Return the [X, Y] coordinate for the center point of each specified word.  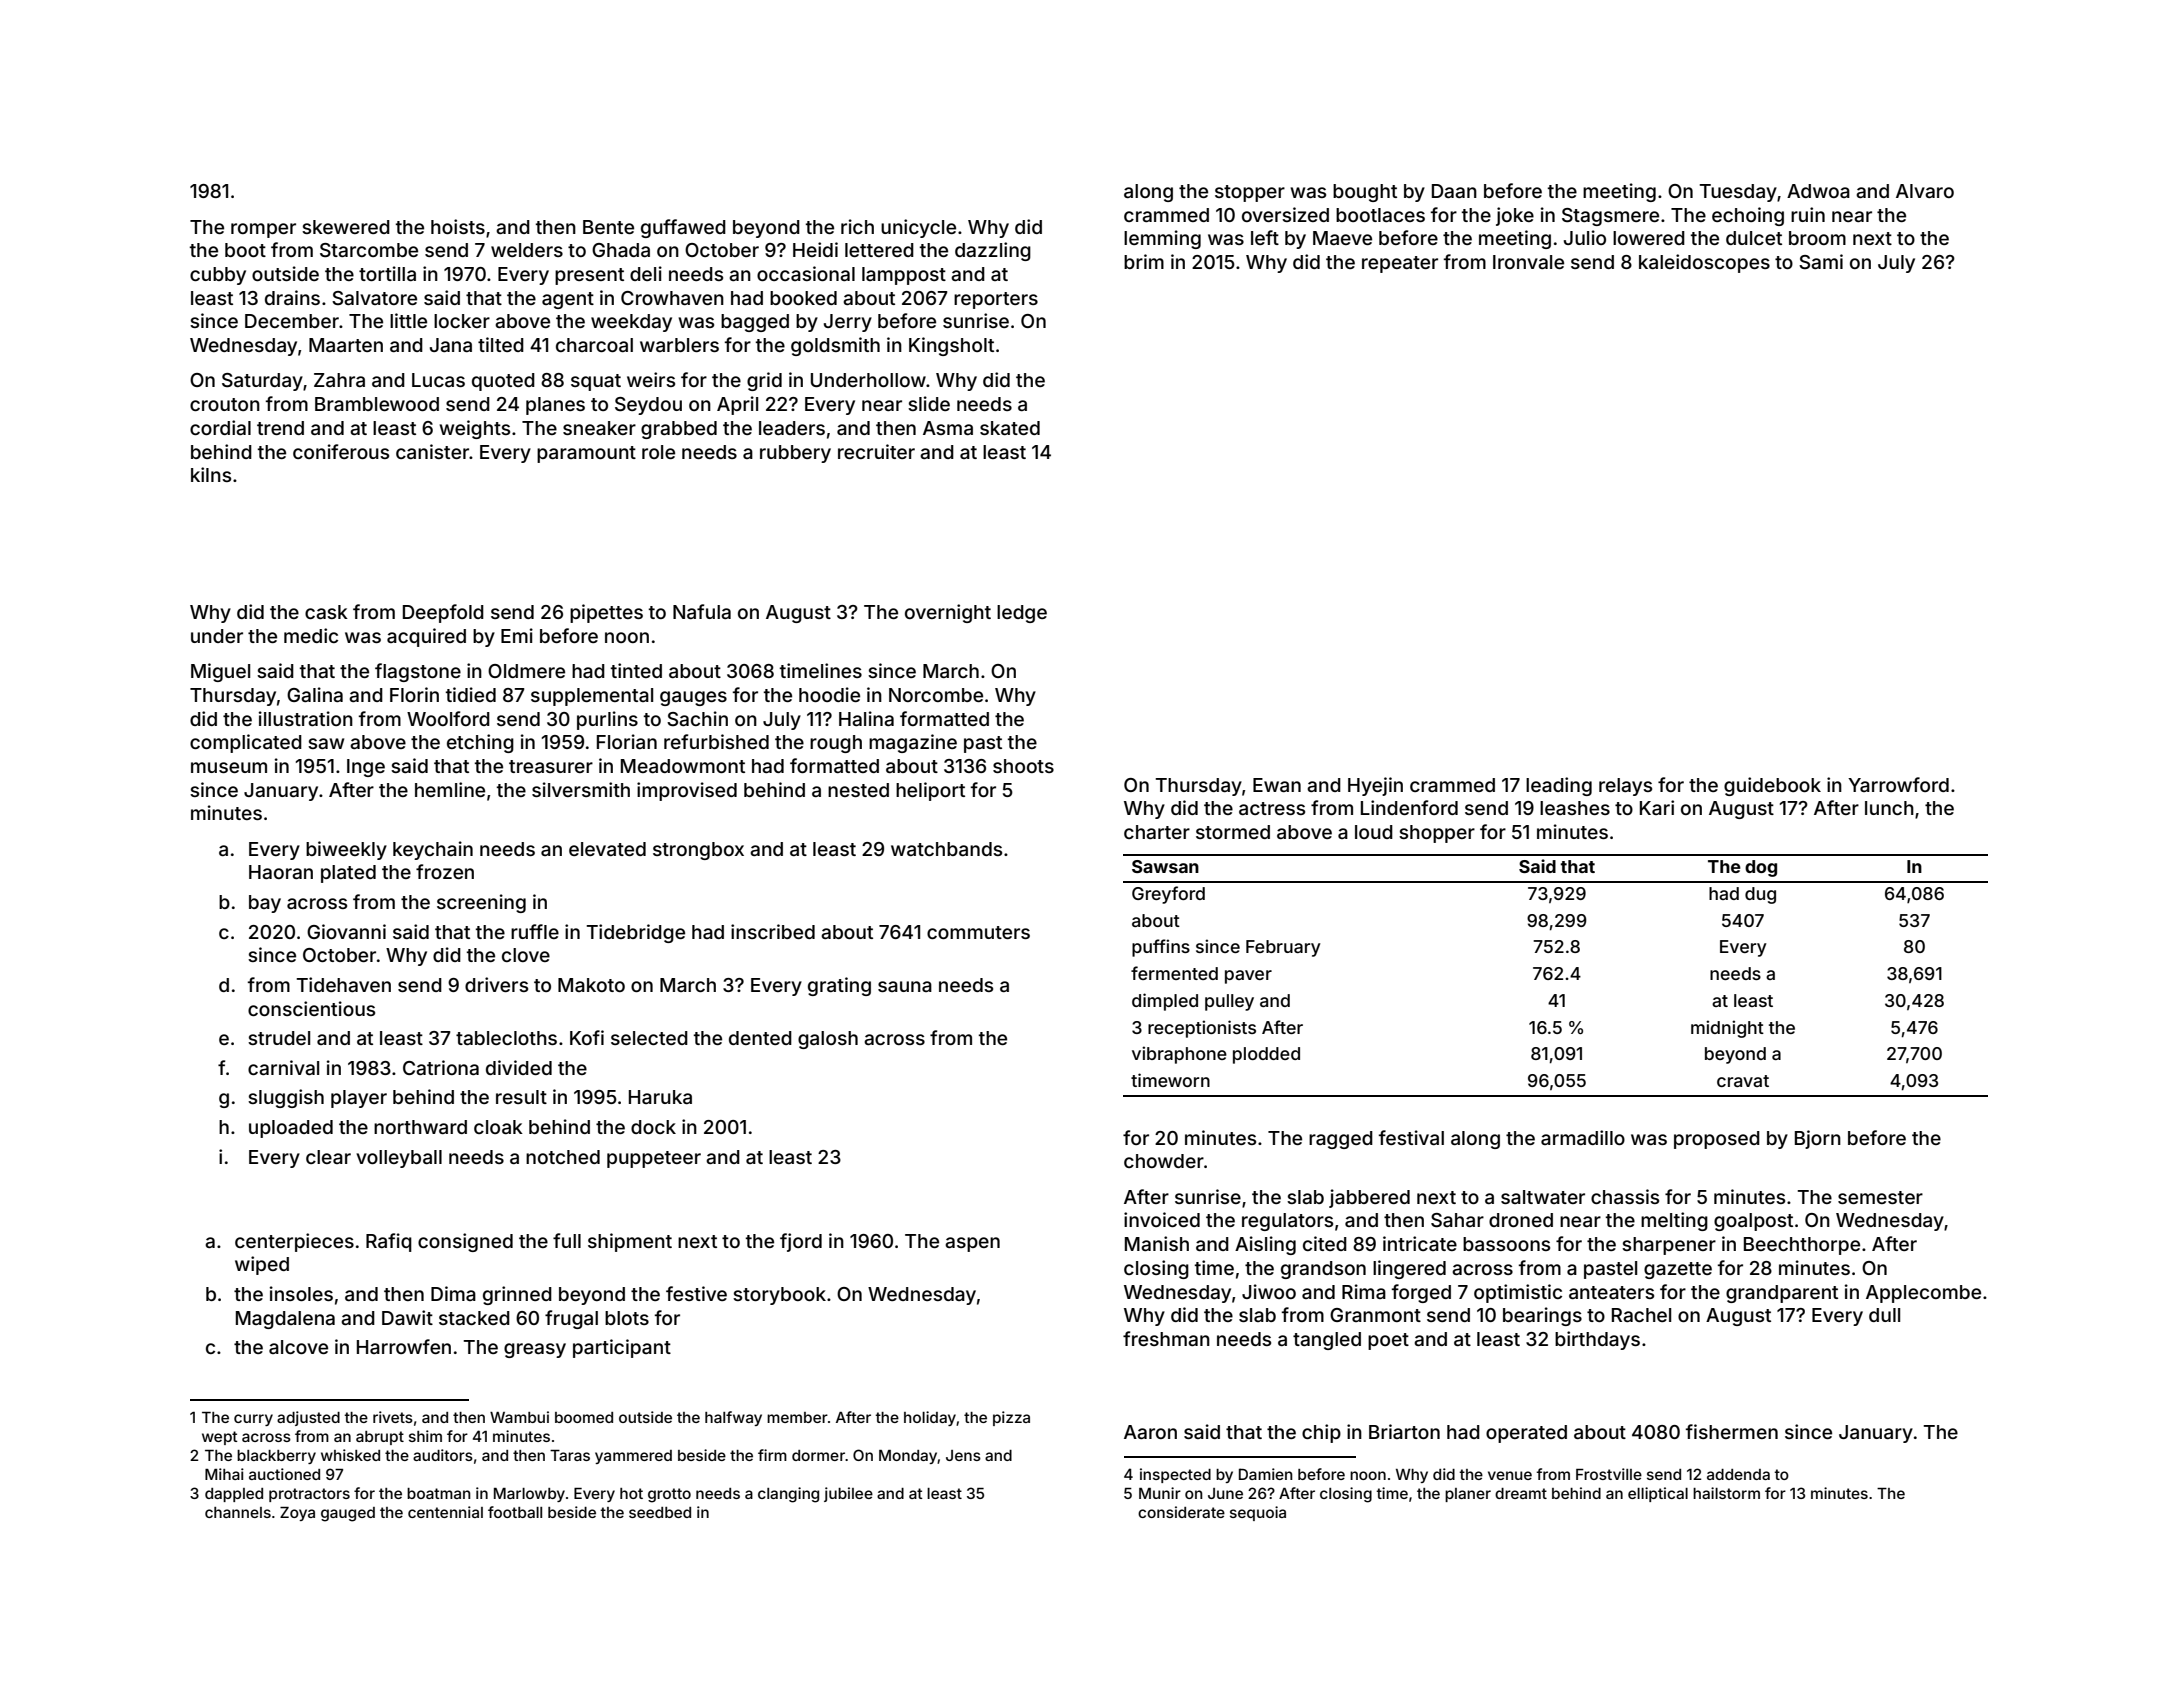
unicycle [918, 228]
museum [229, 767]
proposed [1717, 1140]
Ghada [621, 250]
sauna [905, 986]
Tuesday [1738, 193]
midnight [1727, 1029]
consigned [465, 1242]
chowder [1164, 1161]
